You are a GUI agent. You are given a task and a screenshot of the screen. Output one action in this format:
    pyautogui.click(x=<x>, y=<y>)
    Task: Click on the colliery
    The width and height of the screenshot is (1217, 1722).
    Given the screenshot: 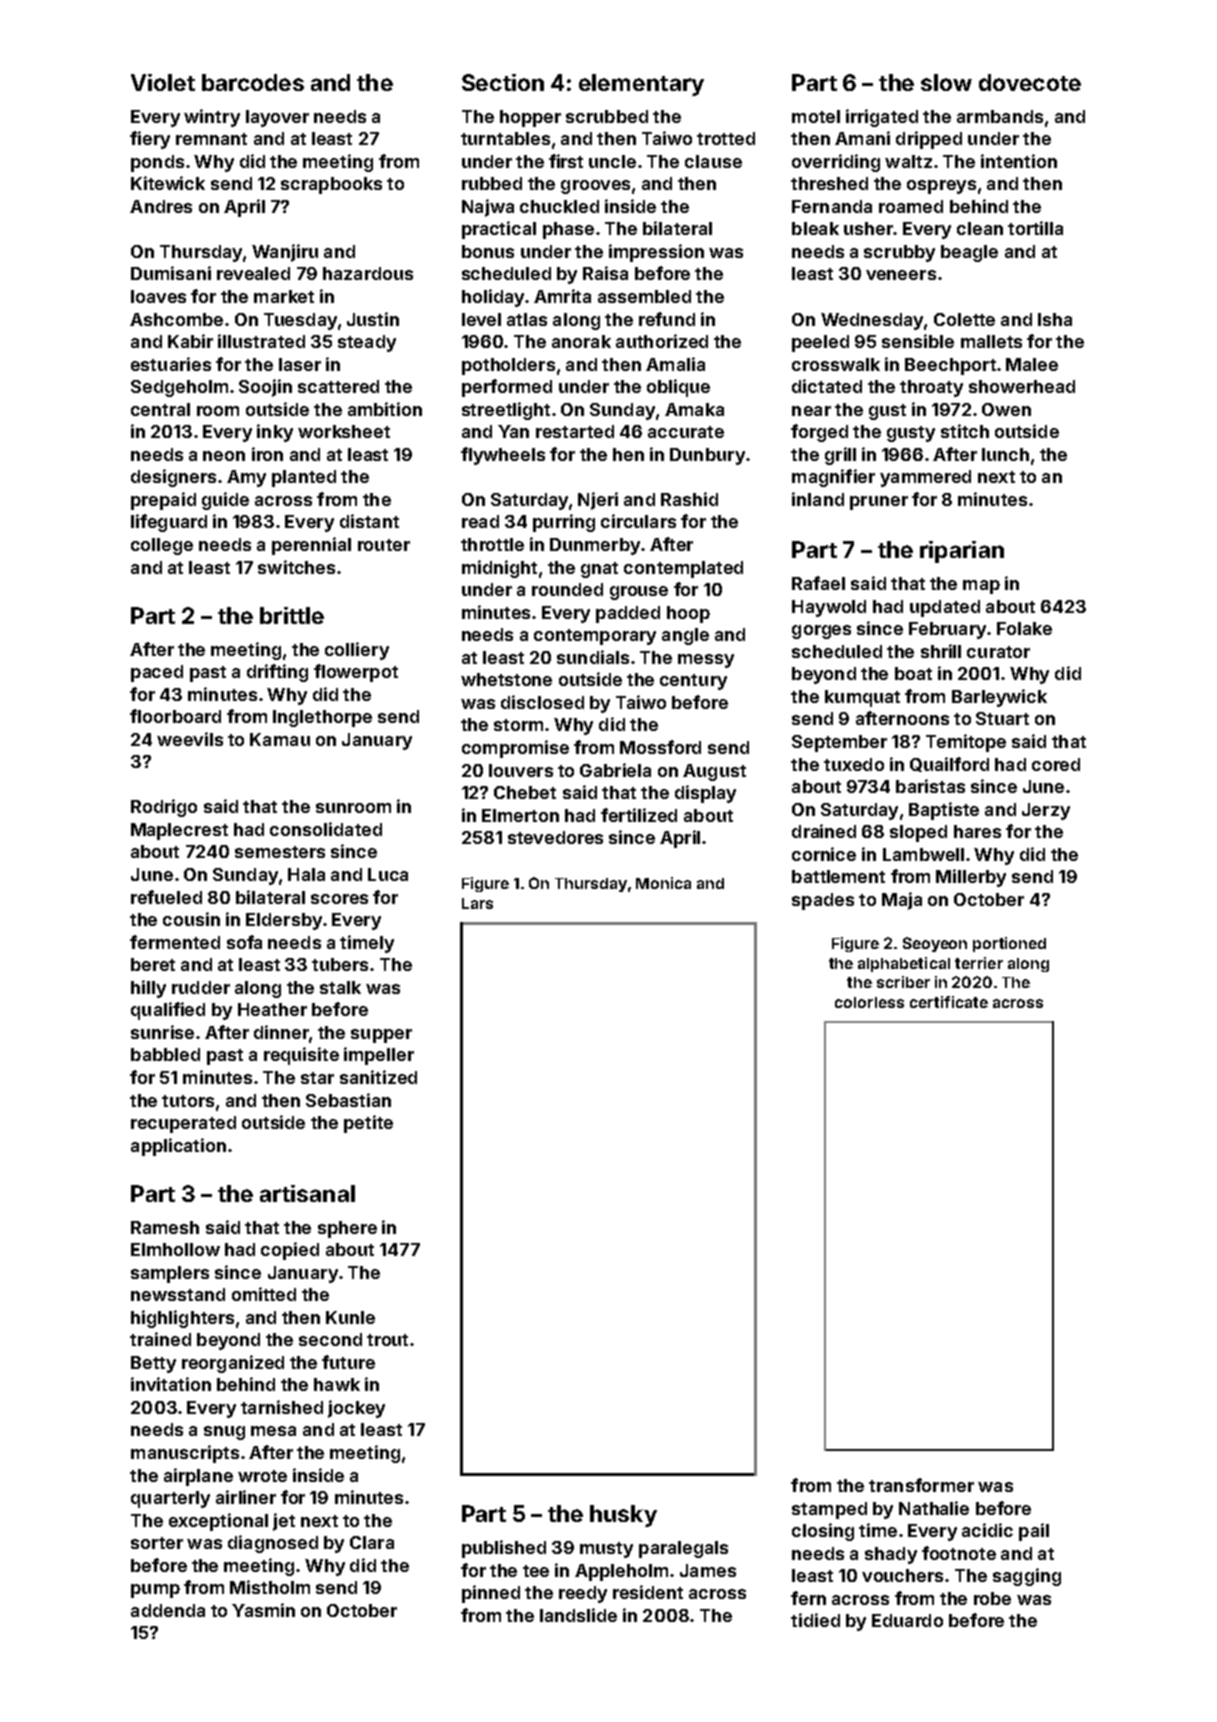 What is the action you would take?
    pyautogui.click(x=357, y=651)
